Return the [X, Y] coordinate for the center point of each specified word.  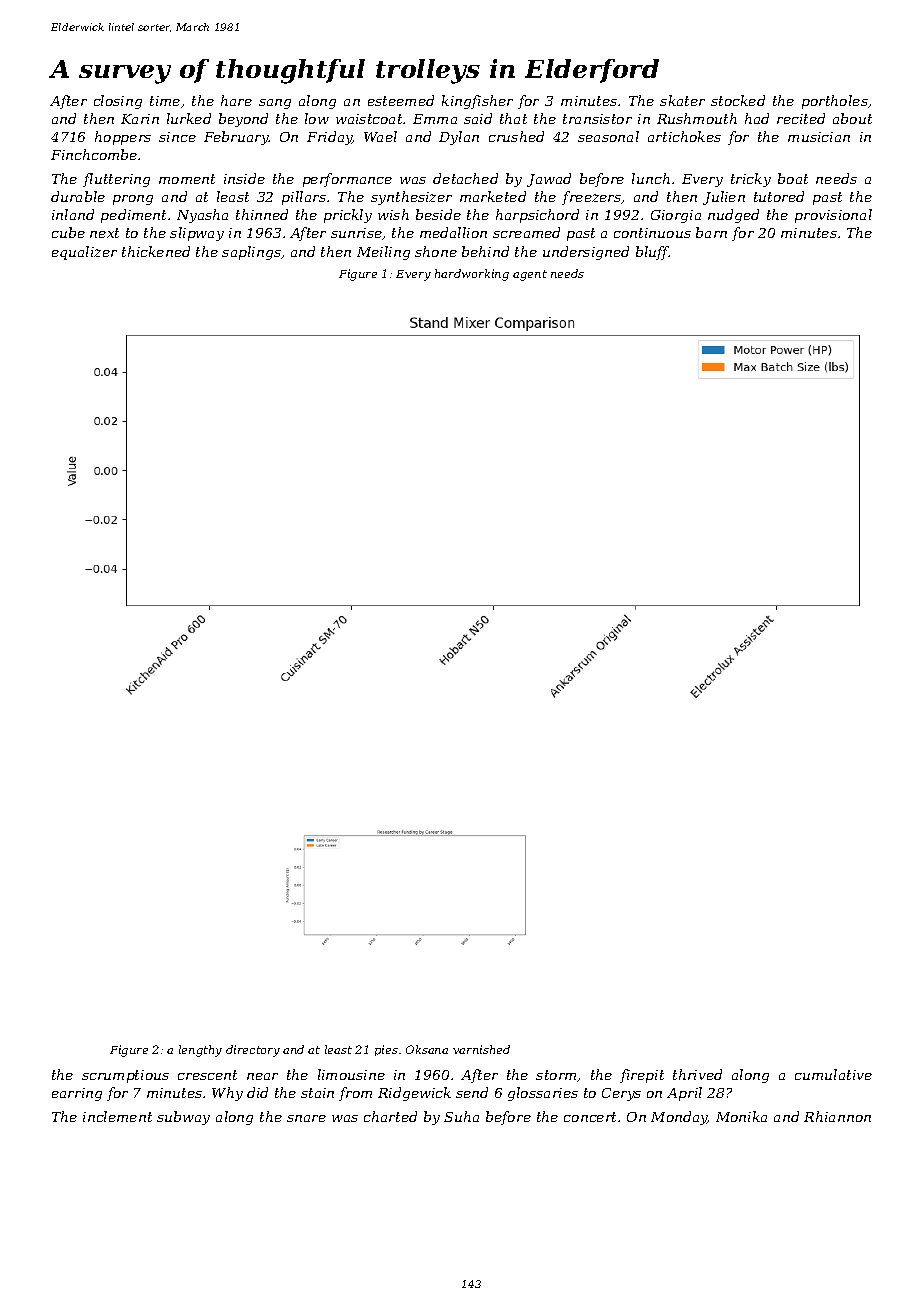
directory [253, 1051]
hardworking [472, 275]
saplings [251, 253]
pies [386, 1050]
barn [711, 232]
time [165, 101]
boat [793, 178]
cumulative [833, 1074]
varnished [481, 1049]
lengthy [200, 1051]
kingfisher [477, 102]
